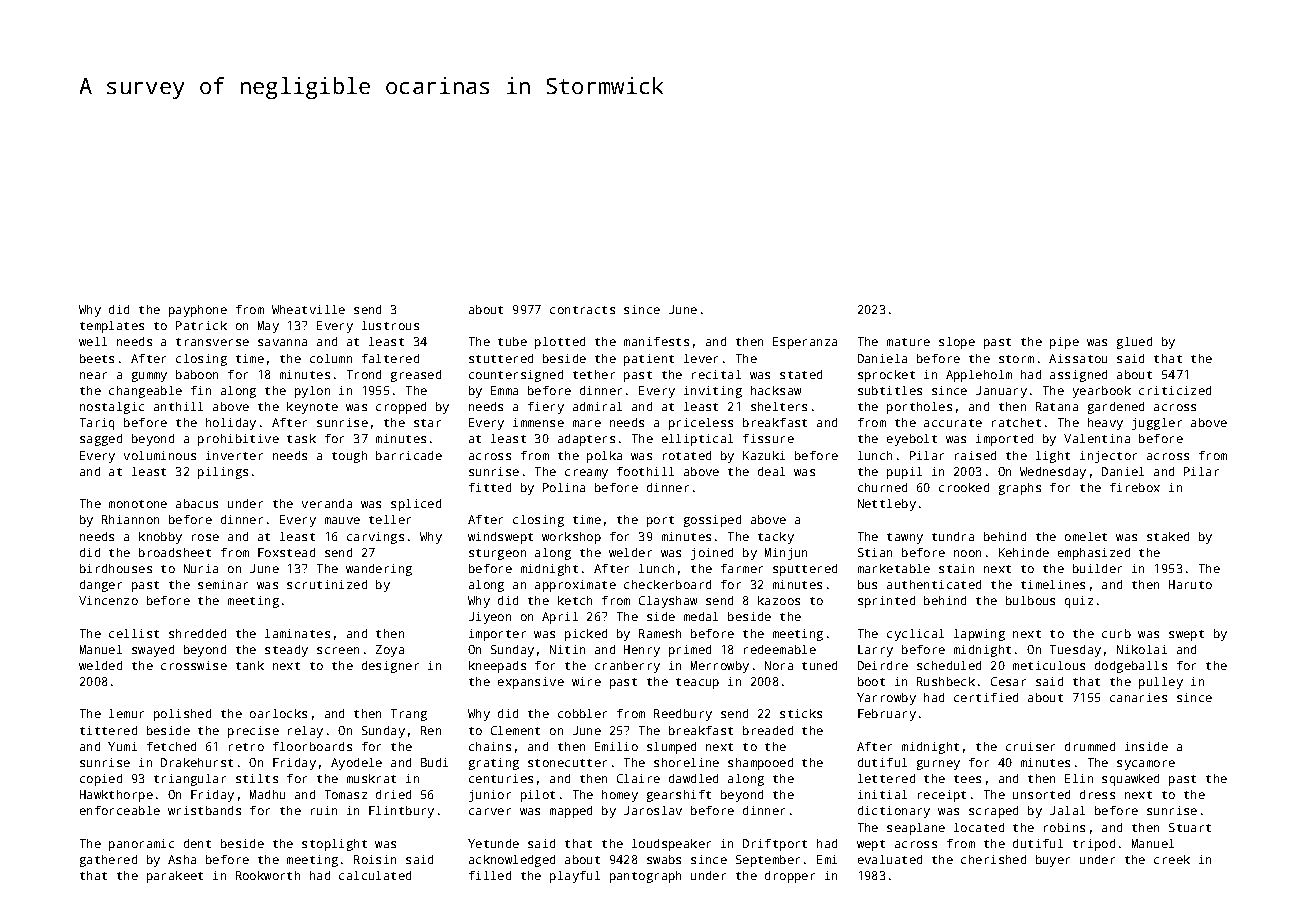  I want to click on contracts, so click(582, 310).
